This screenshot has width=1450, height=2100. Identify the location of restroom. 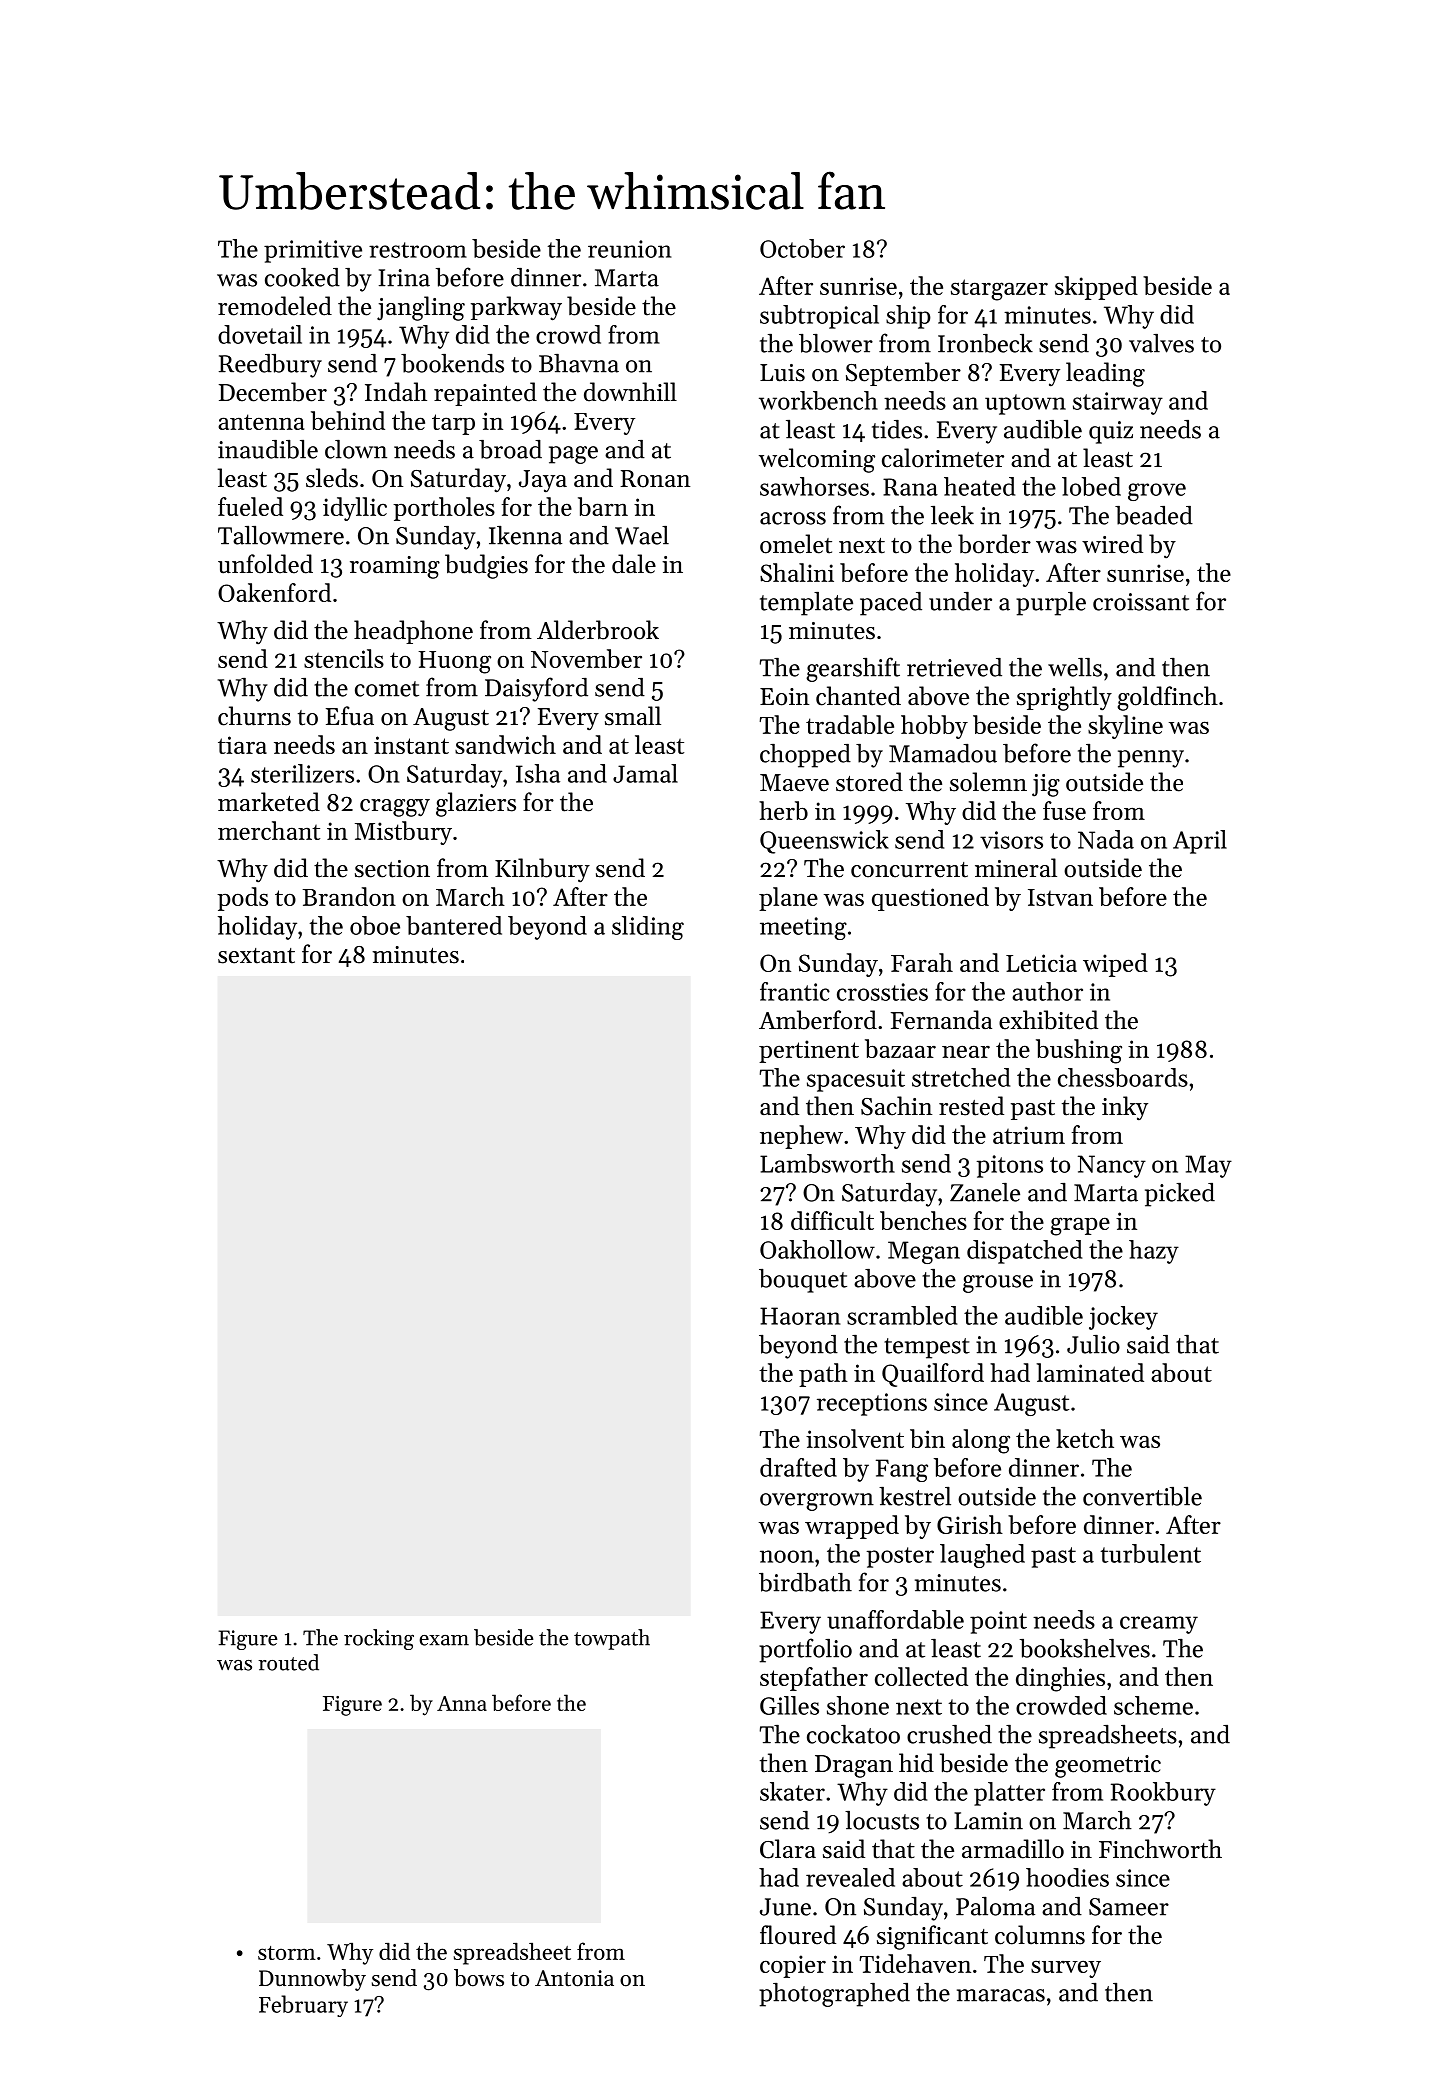
(418, 250).
